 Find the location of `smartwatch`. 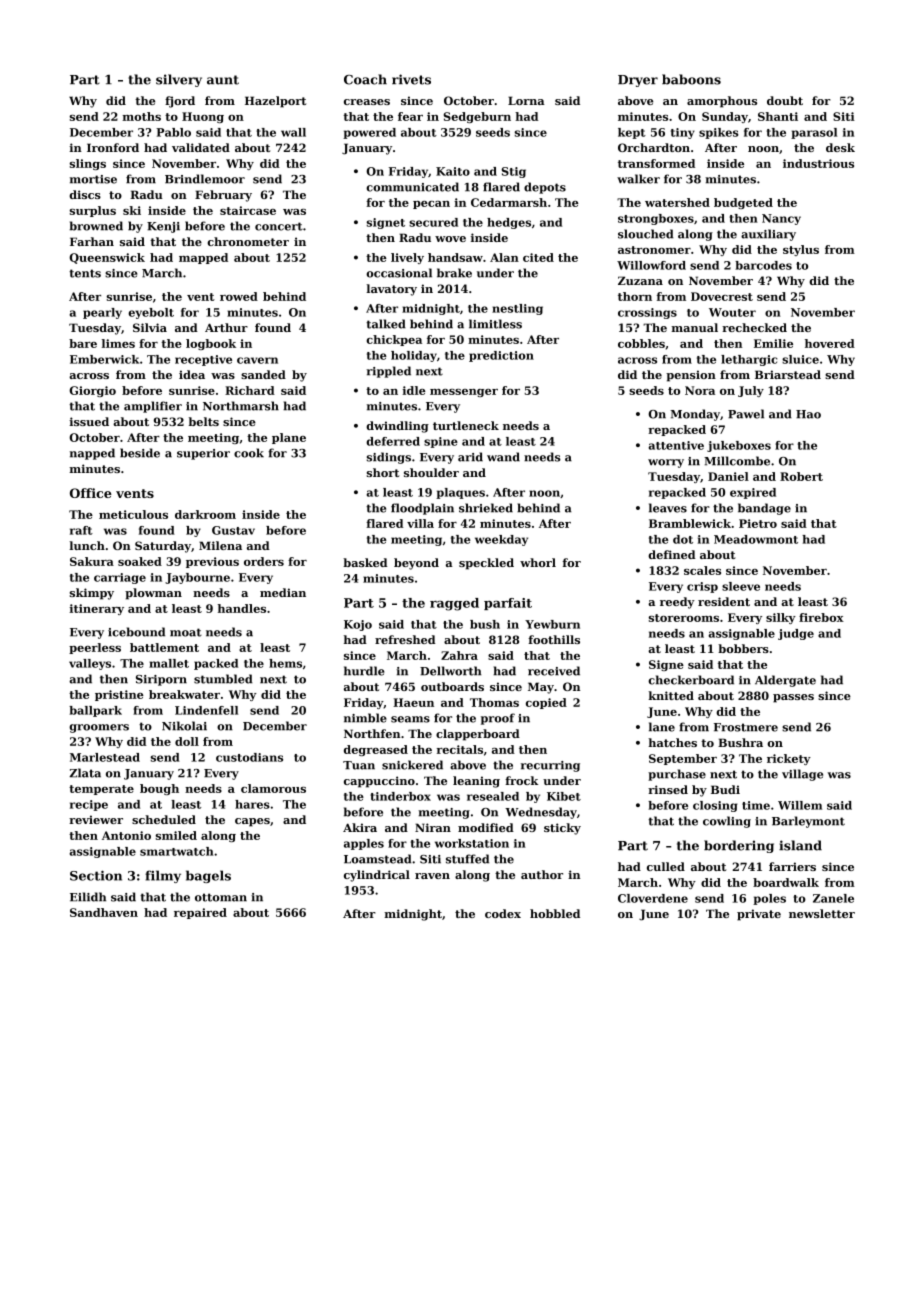

smartwatch is located at coordinates (177, 851).
